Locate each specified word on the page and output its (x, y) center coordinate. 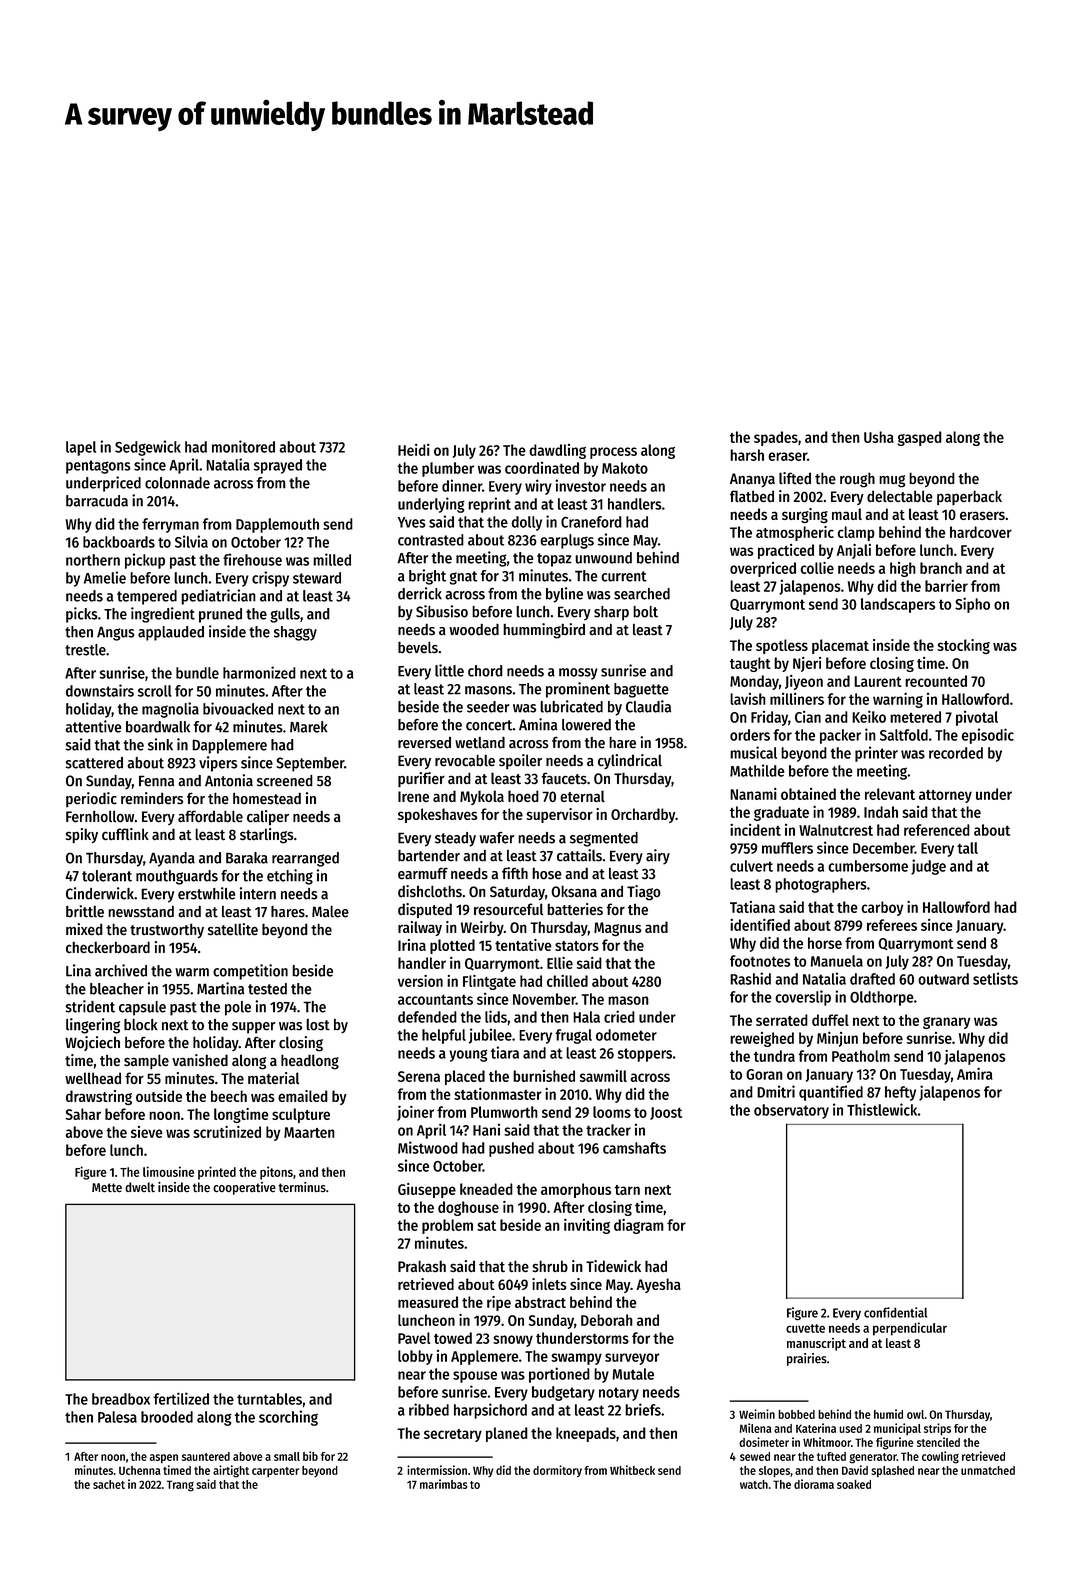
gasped (919, 438)
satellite (233, 929)
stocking (964, 646)
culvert (751, 866)
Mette (107, 1188)
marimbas (443, 1484)
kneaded (486, 1189)
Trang (180, 1486)
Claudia (648, 706)
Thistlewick (882, 1109)
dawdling (557, 451)
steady (455, 839)
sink (160, 744)
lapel (81, 448)
